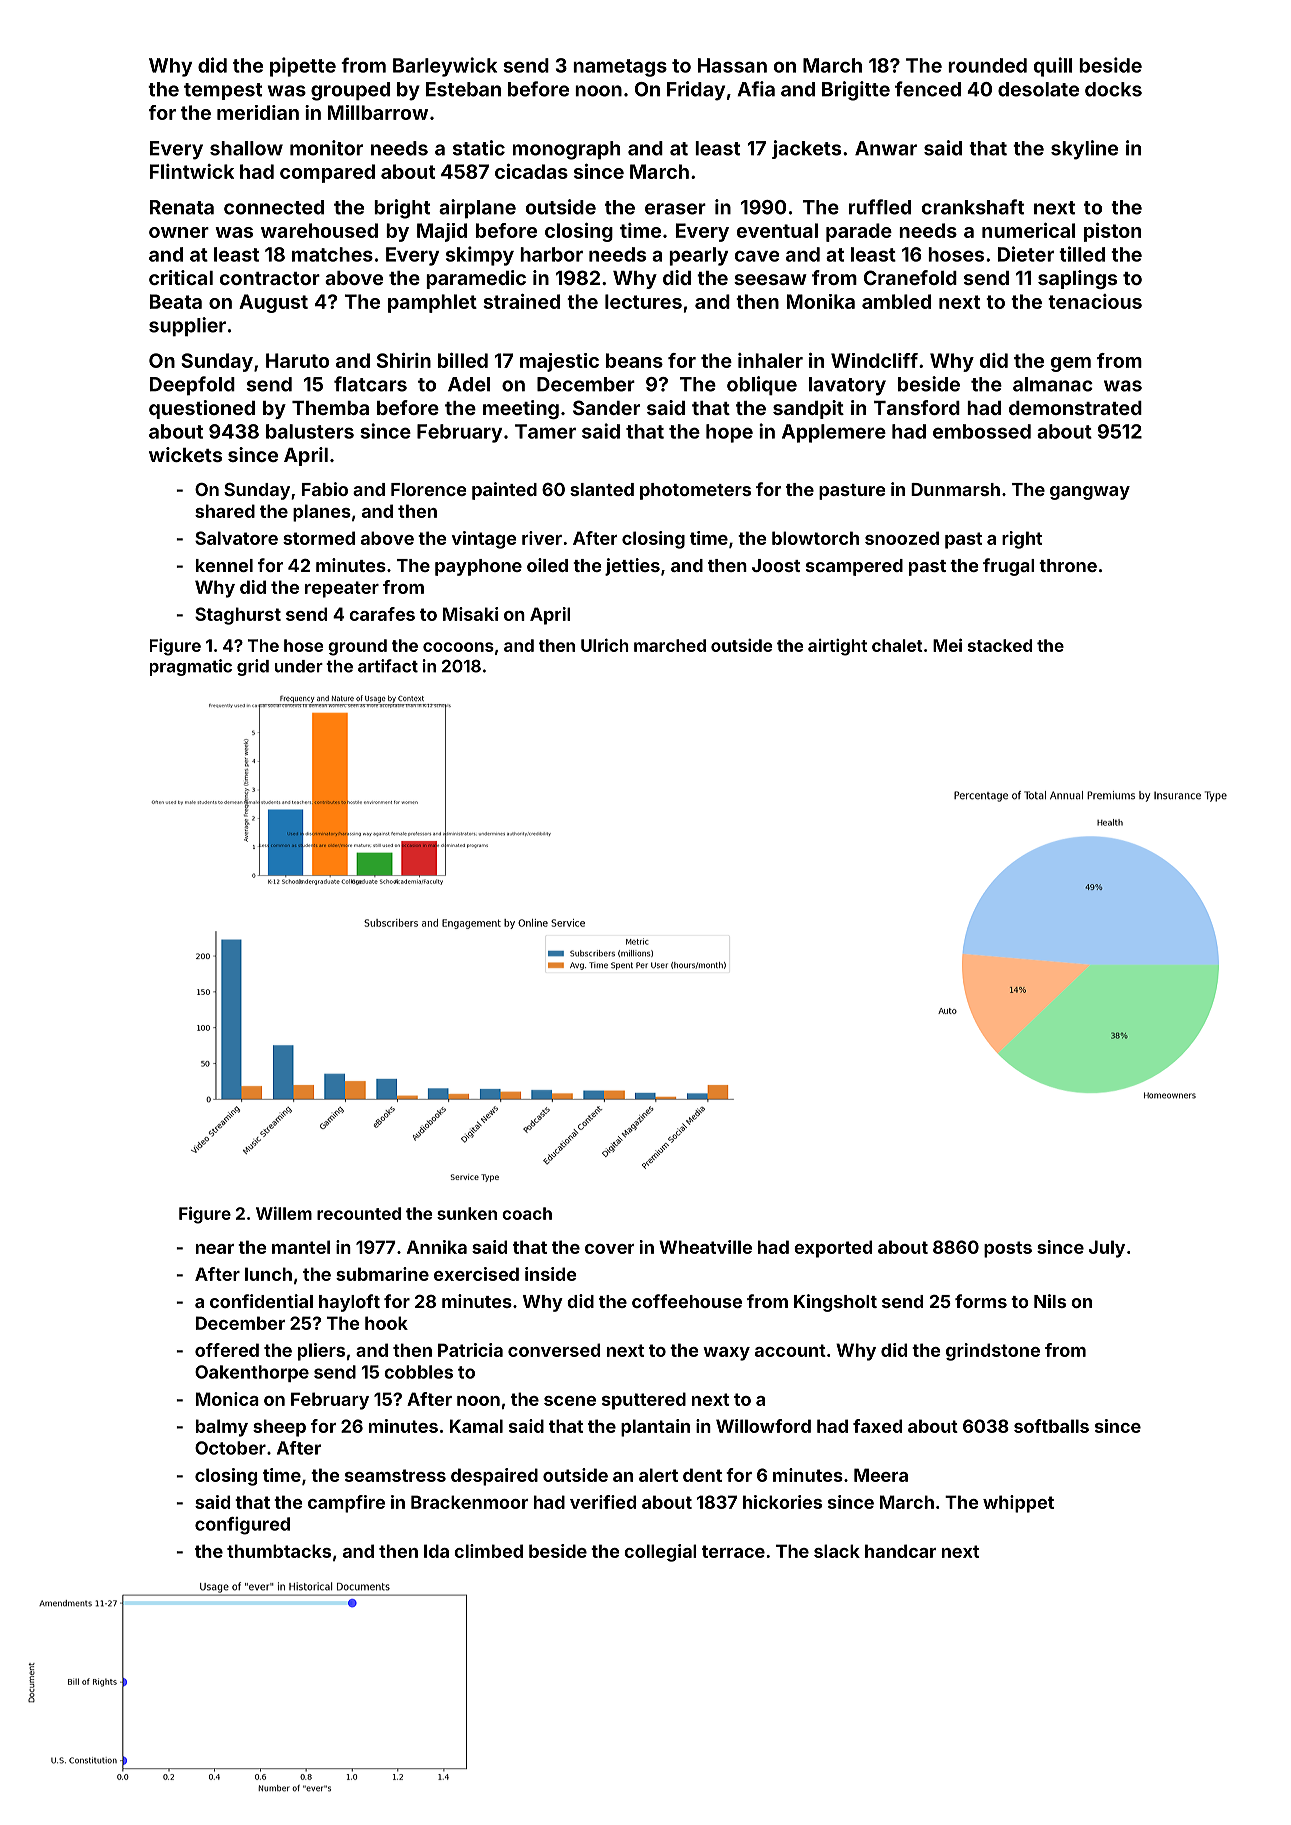  Describe the element at coordinates (834, 433) in the page. I see `Applemere` at that location.
